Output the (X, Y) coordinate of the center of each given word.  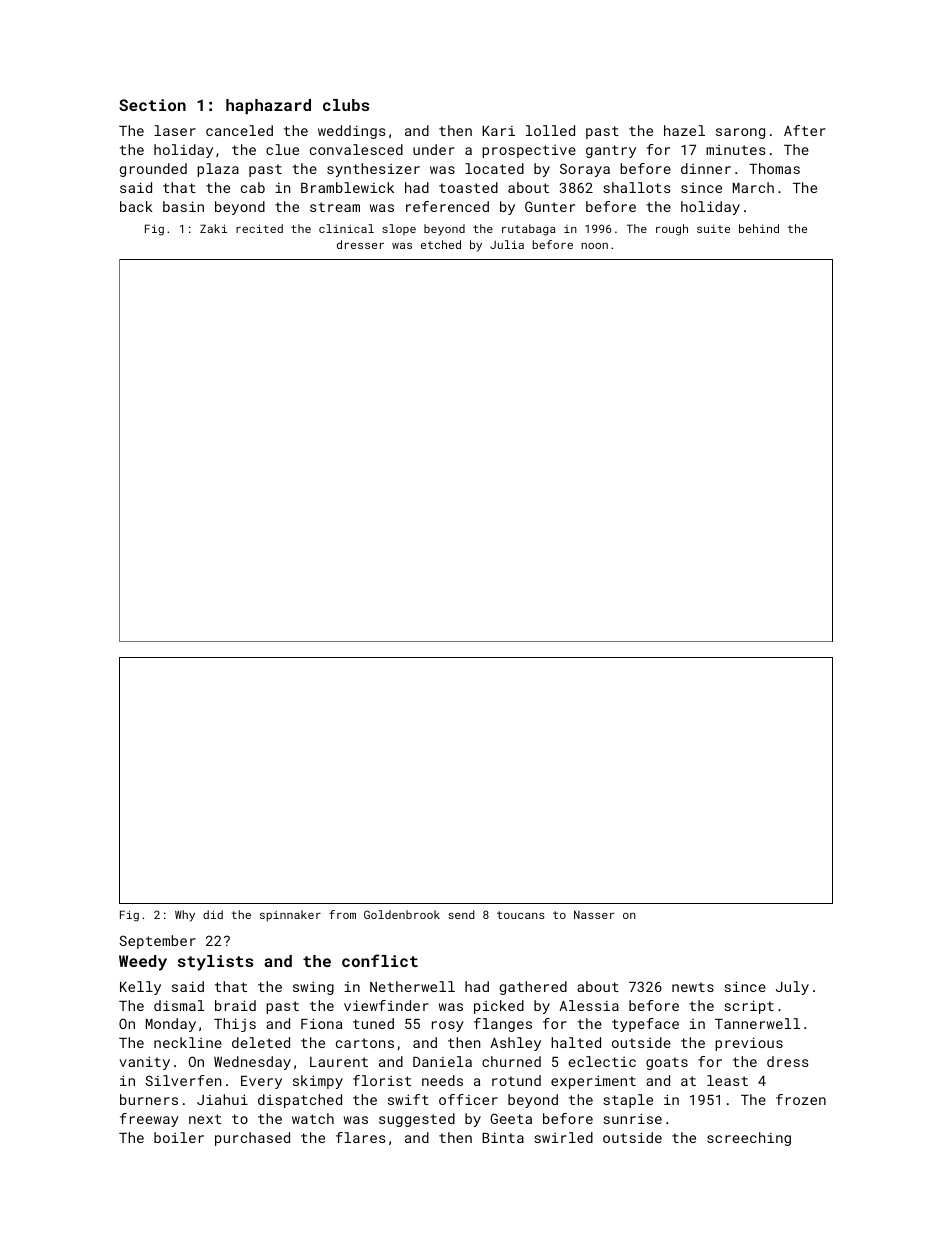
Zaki (213, 228)
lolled (550, 130)
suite (713, 228)
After (805, 130)
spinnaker (290, 916)
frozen (801, 1099)
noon (594, 246)
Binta (503, 1137)
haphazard (268, 107)
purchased (252, 1139)
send (461, 914)
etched (441, 244)
